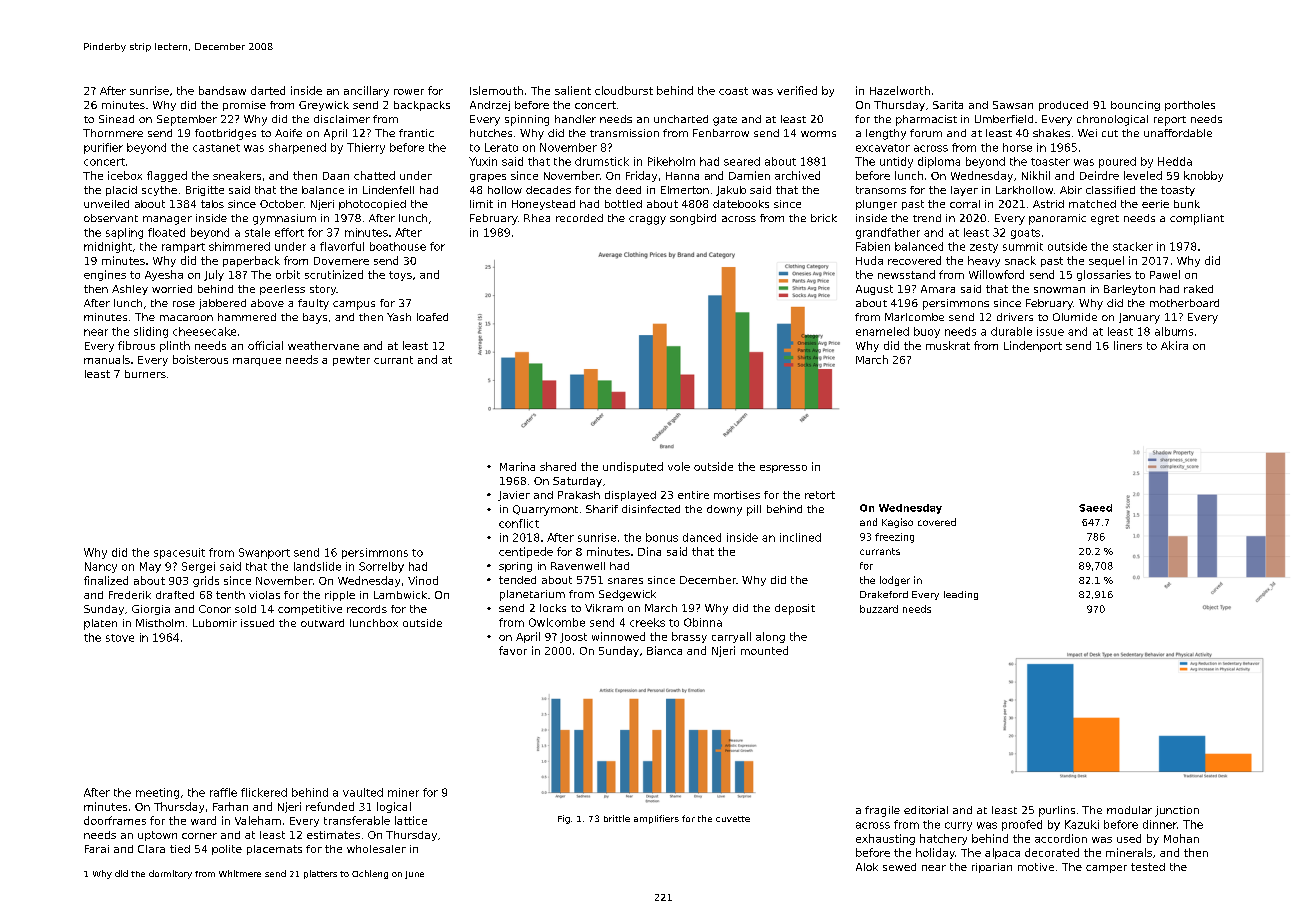  I want to click on boisterous, so click(200, 359).
